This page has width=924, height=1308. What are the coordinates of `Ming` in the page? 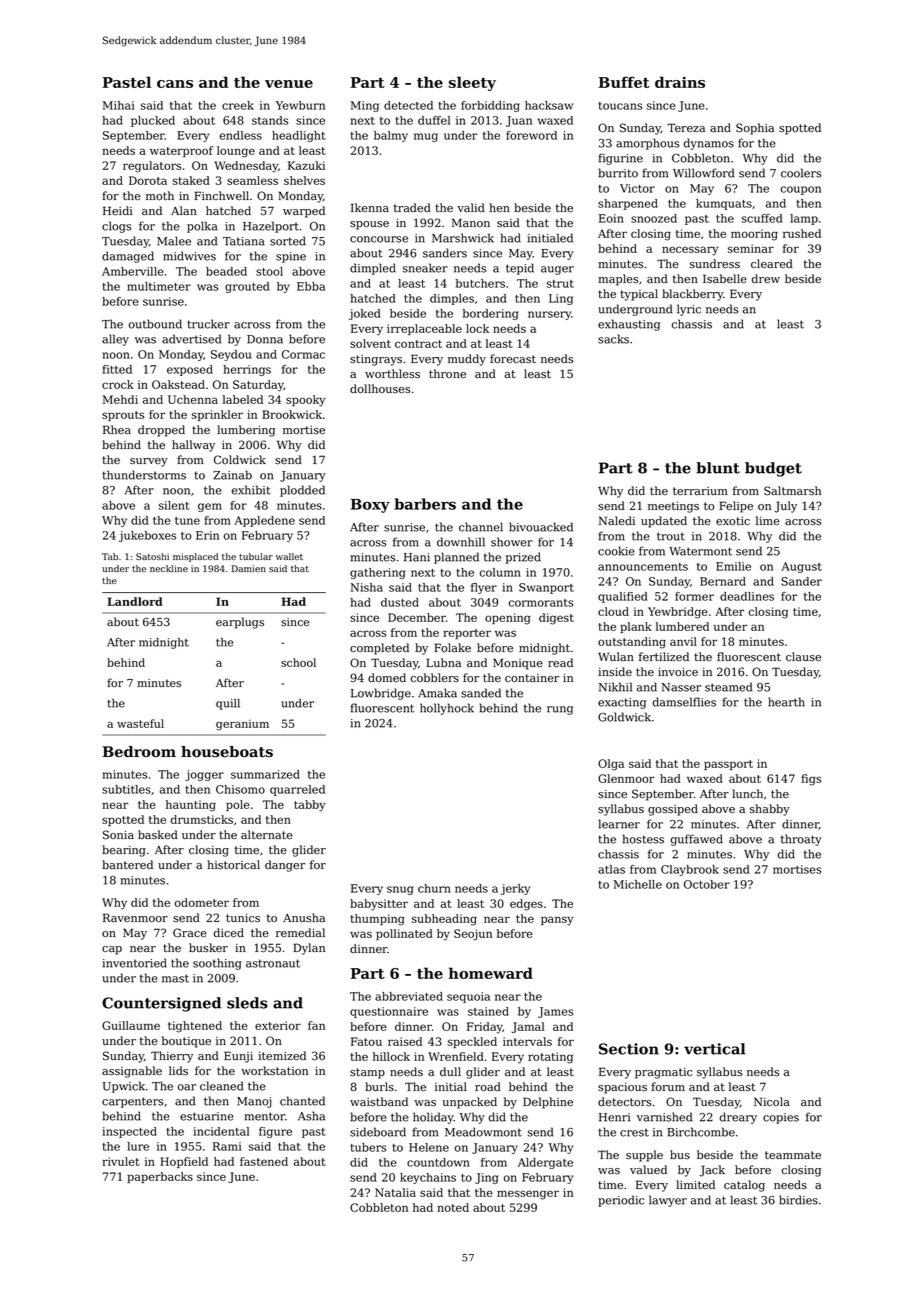 It's located at (365, 106).
